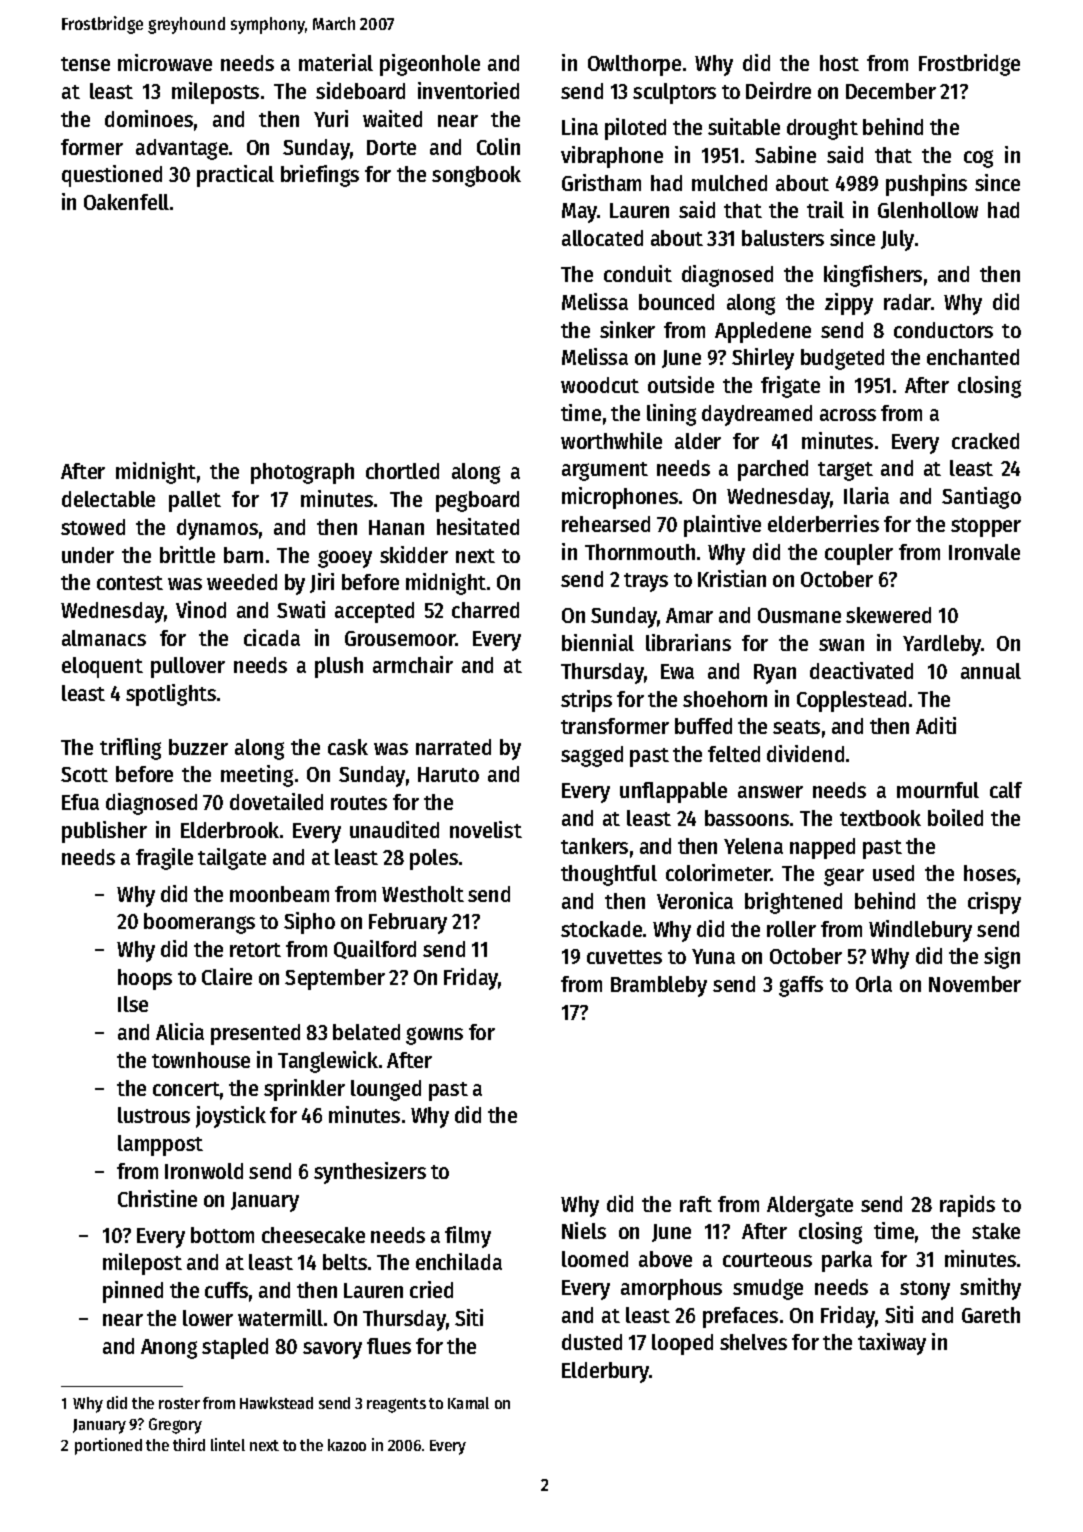  I want to click on tense, so click(85, 64).
